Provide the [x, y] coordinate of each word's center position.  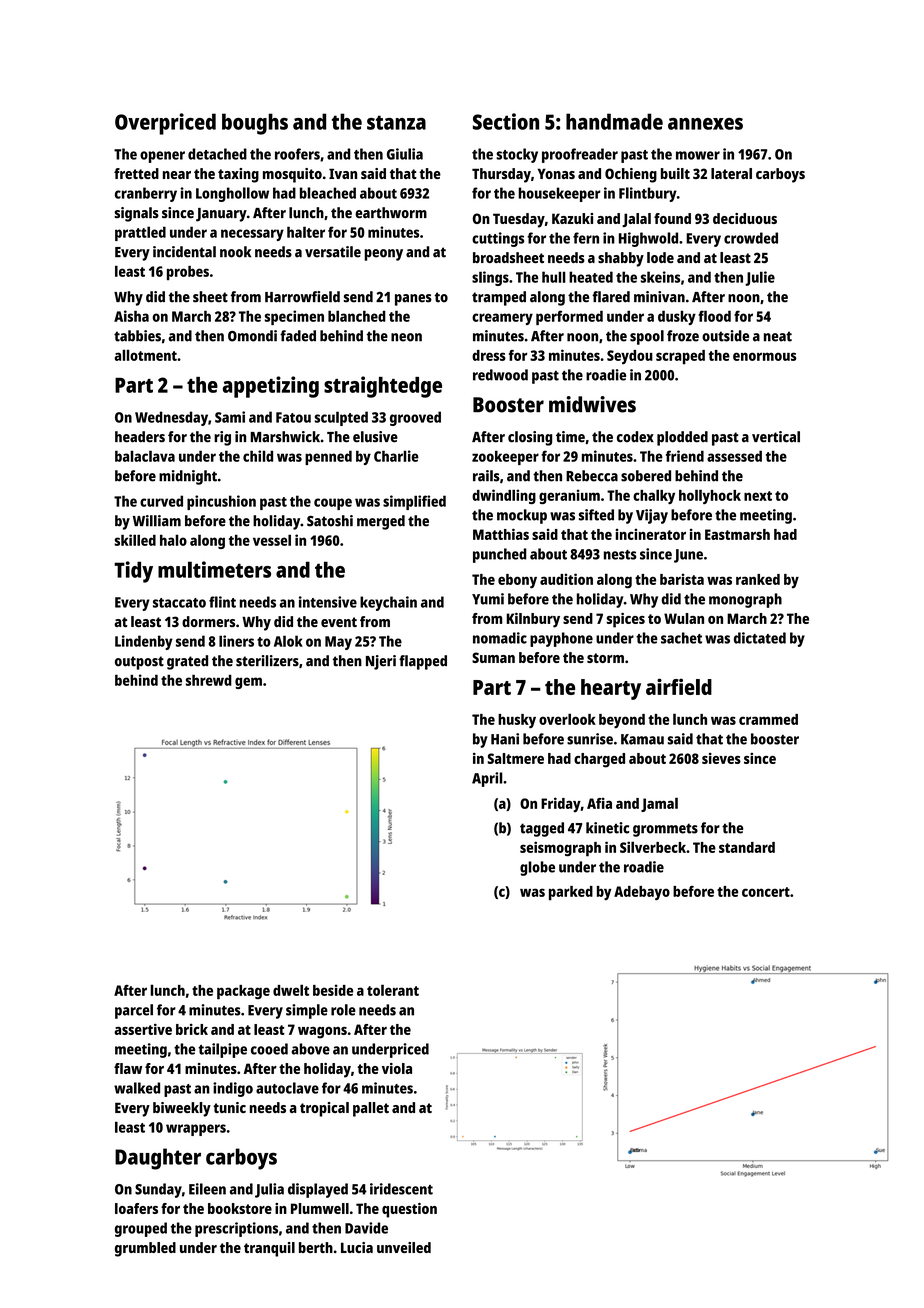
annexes [705, 124]
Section [506, 121]
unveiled [404, 1247]
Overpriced [165, 124]
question [409, 1210]
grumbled [145, 1249]
